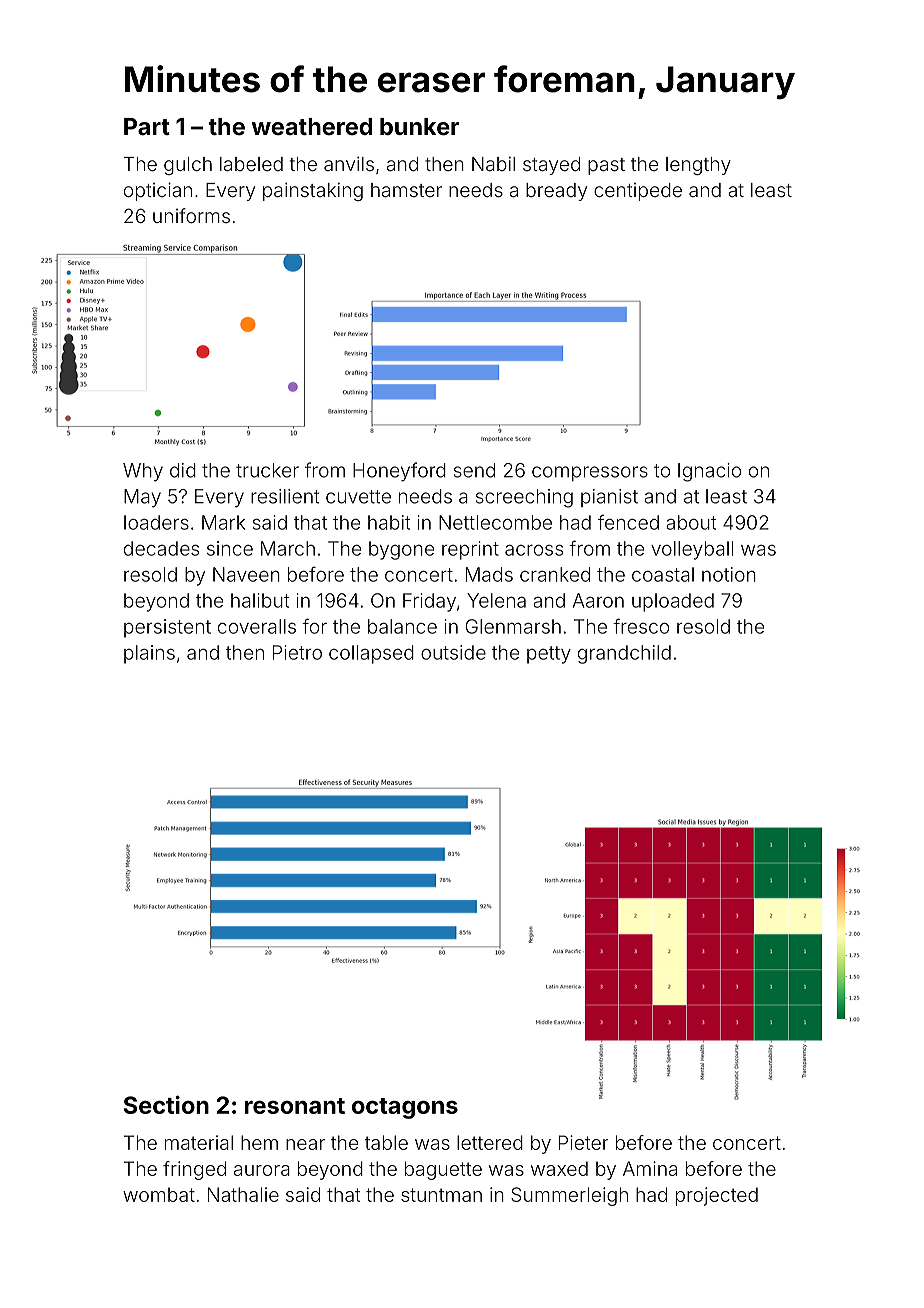 Image resolution: width=924 pixels, height=1308 pixels. Describe the element at coordinates (312, 126) in the screenshot. I see `weathered` at that location.
